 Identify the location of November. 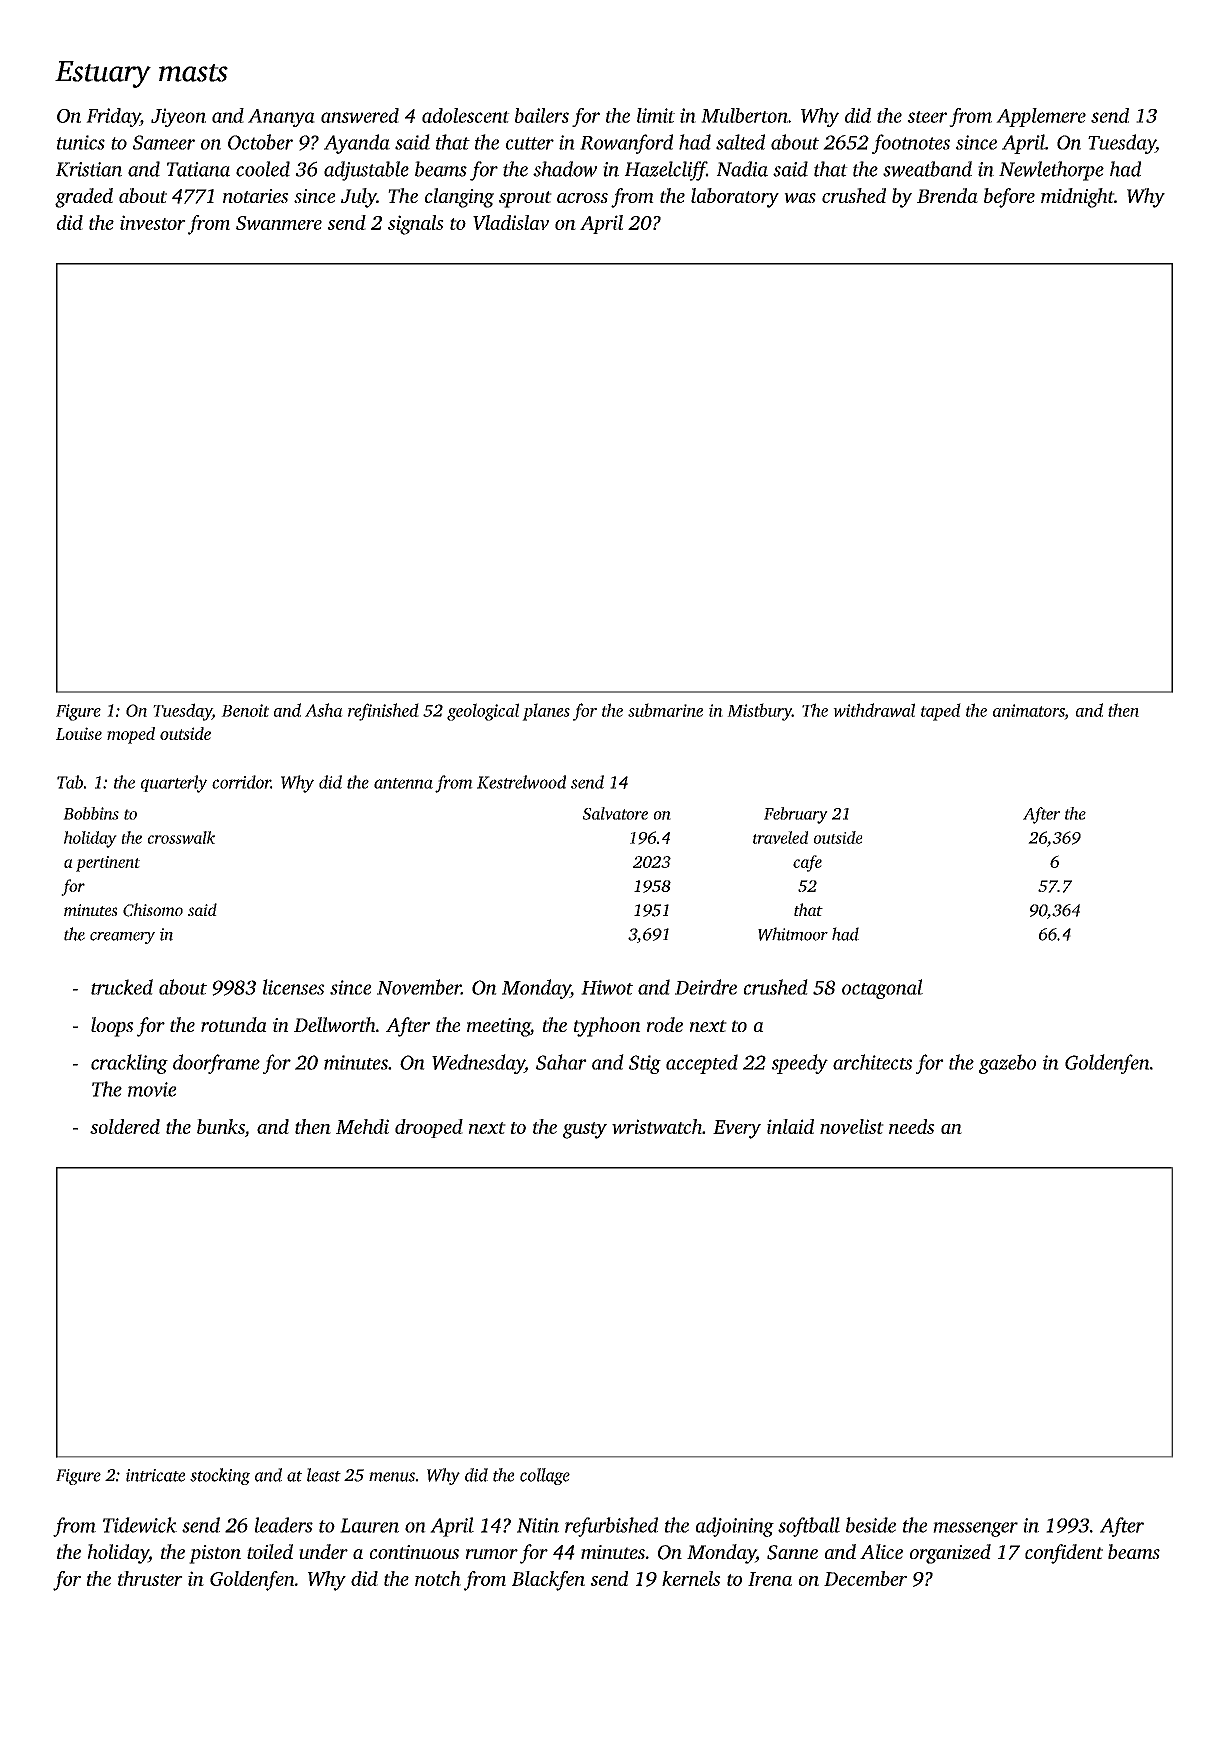
(419, 987).
